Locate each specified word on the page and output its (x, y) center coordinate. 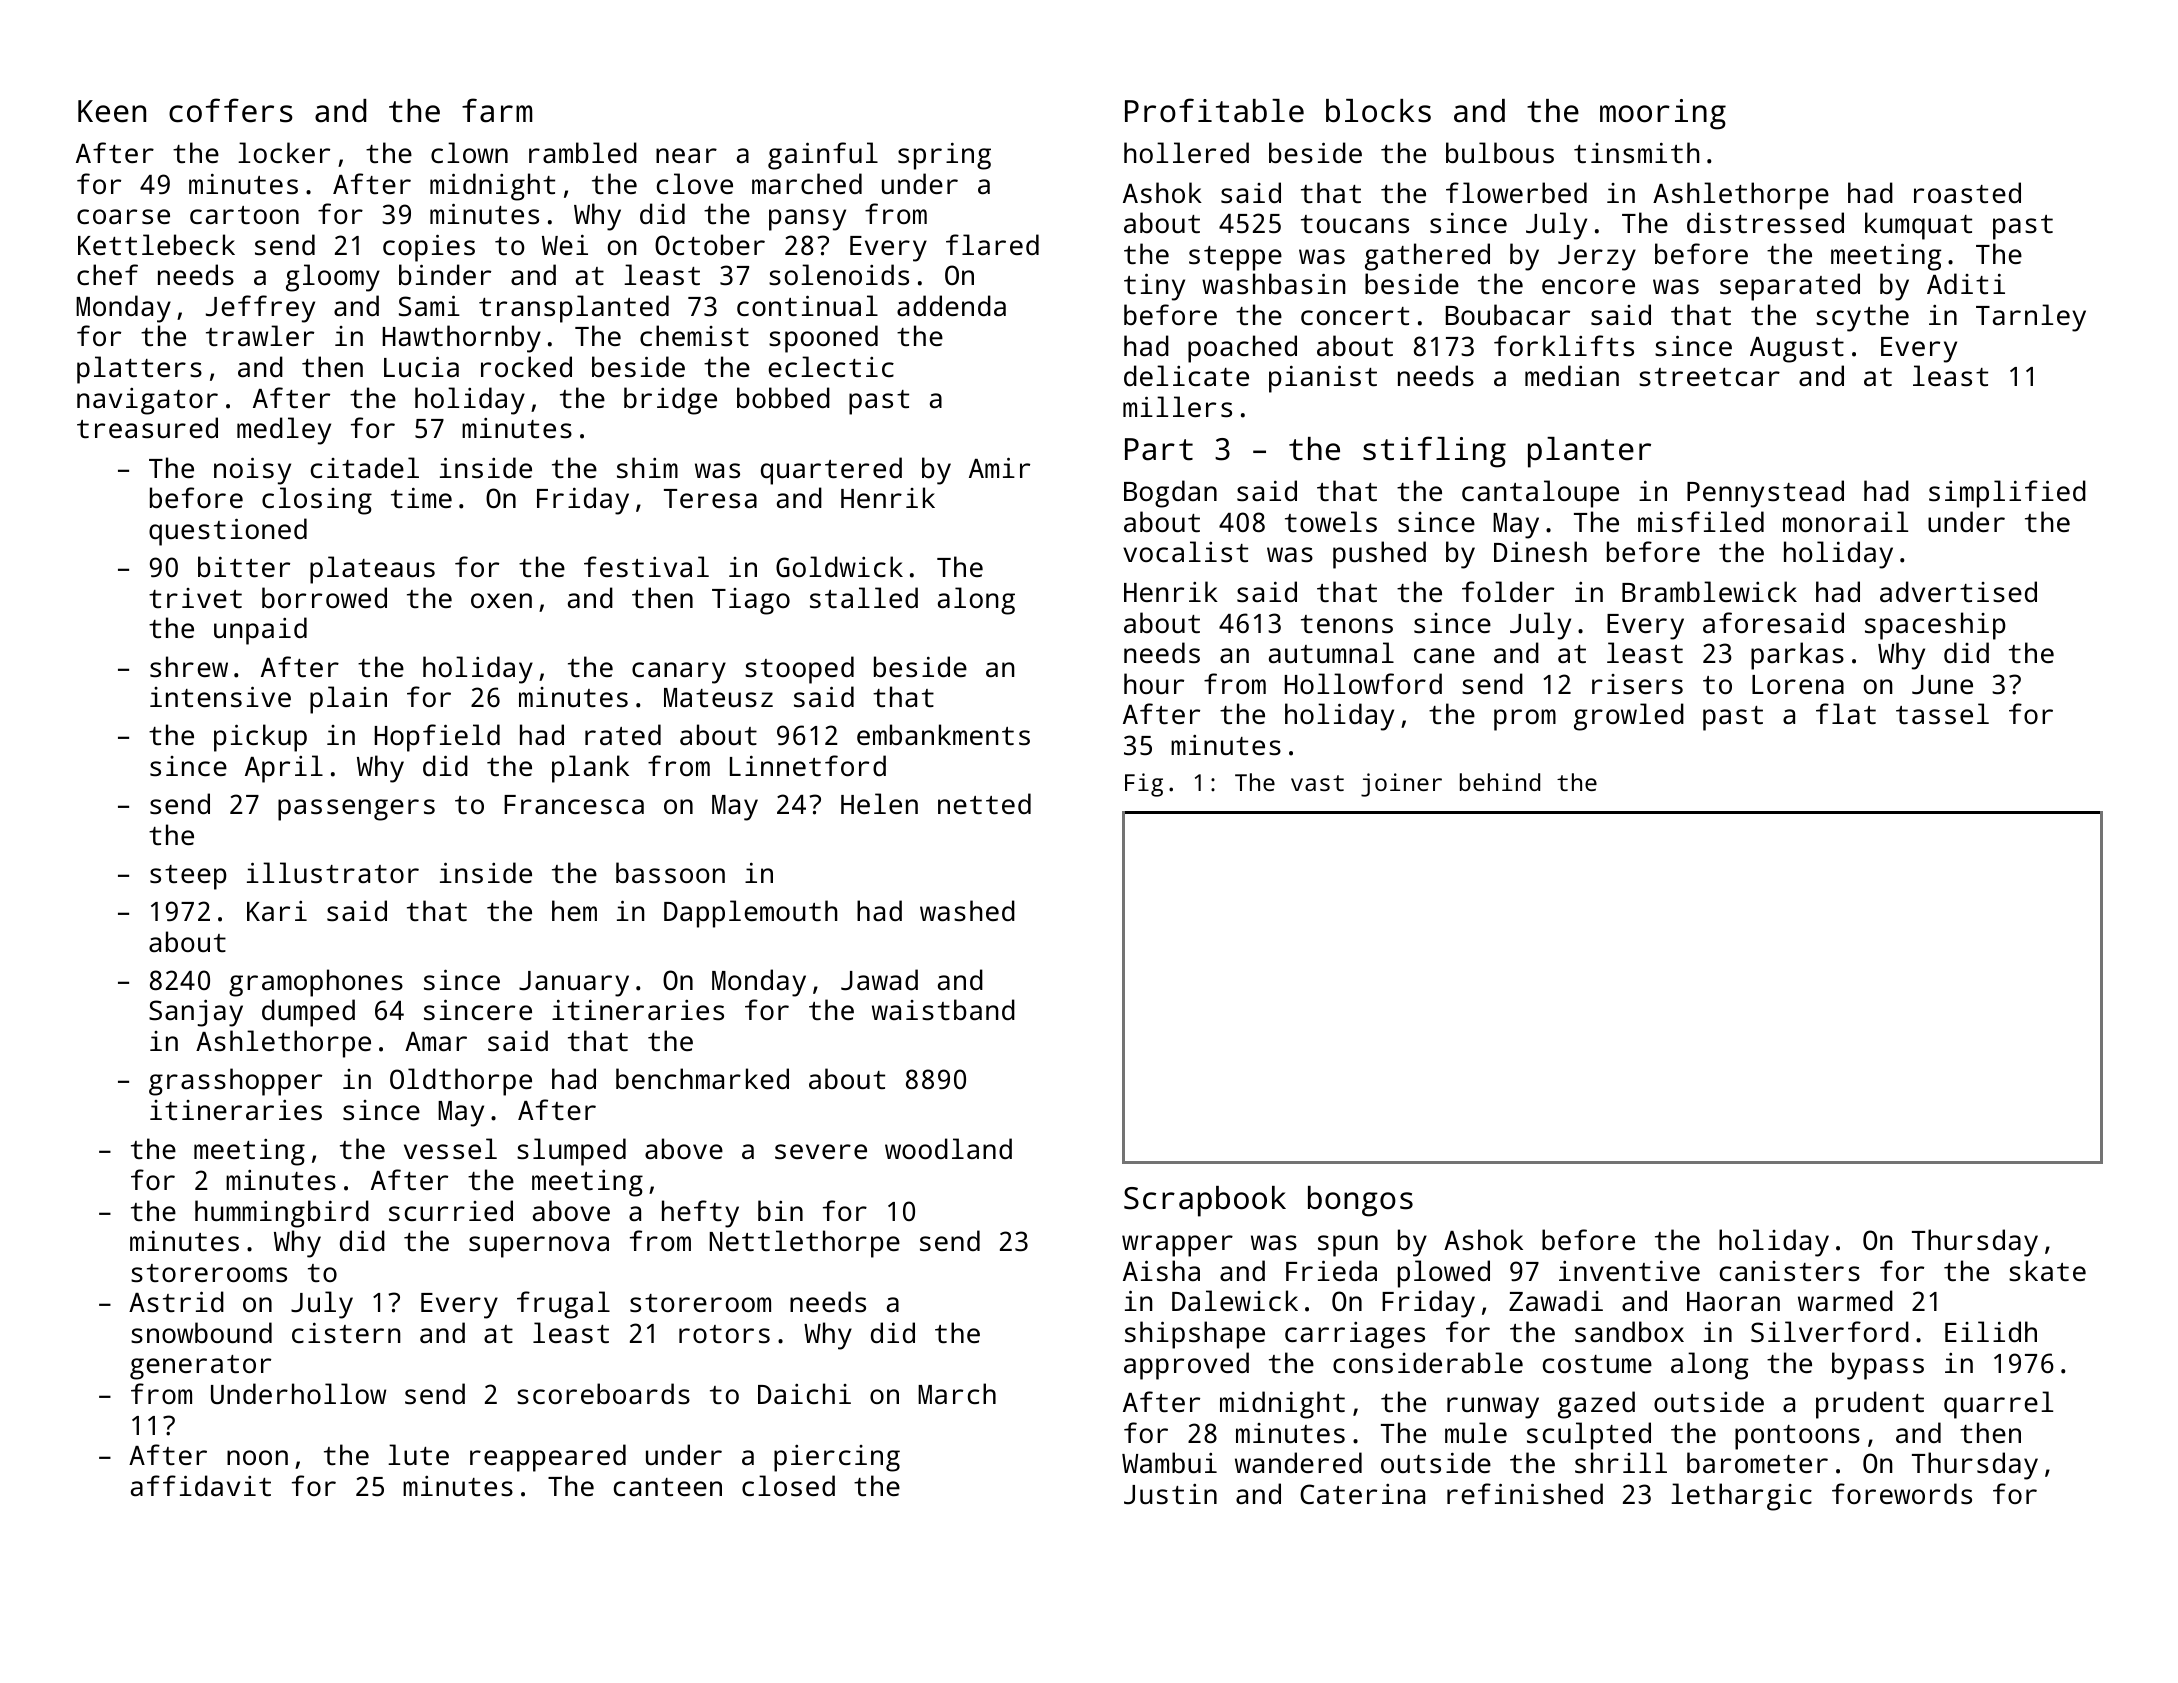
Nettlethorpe (805, 1244)
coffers (231, 110)
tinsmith (1637, 153)
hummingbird (282, 1214)
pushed (1379, 555)
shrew (189, 667)
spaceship (1935, 626)
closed (788, 1485)
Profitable (1214, 110)
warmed (1845, 1300)
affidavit (201, 1486)
